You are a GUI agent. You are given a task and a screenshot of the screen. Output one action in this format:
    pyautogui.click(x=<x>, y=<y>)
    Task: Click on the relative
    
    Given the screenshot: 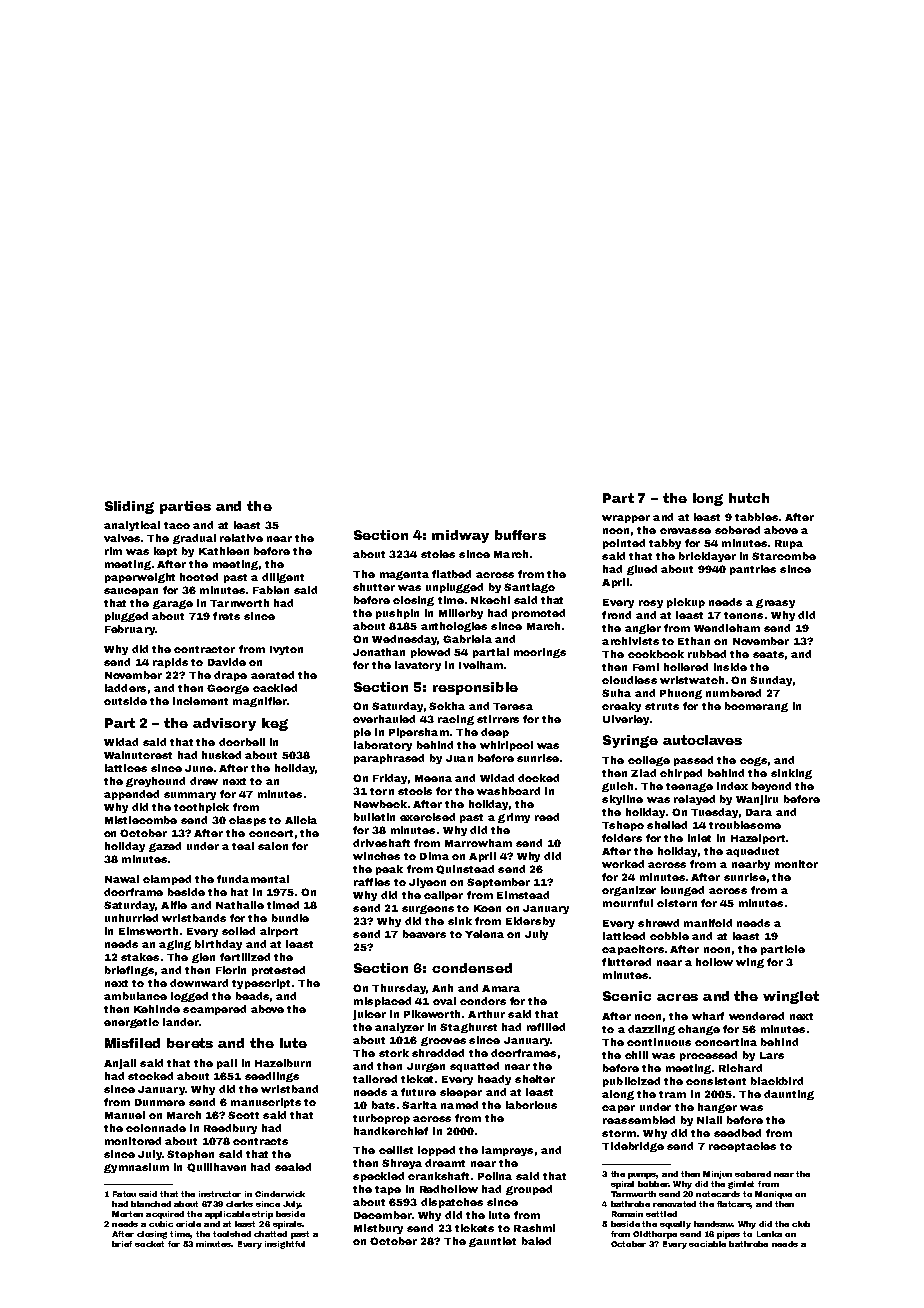 What is the action you would take?
    pyautogui.click(x=241, y=538)
